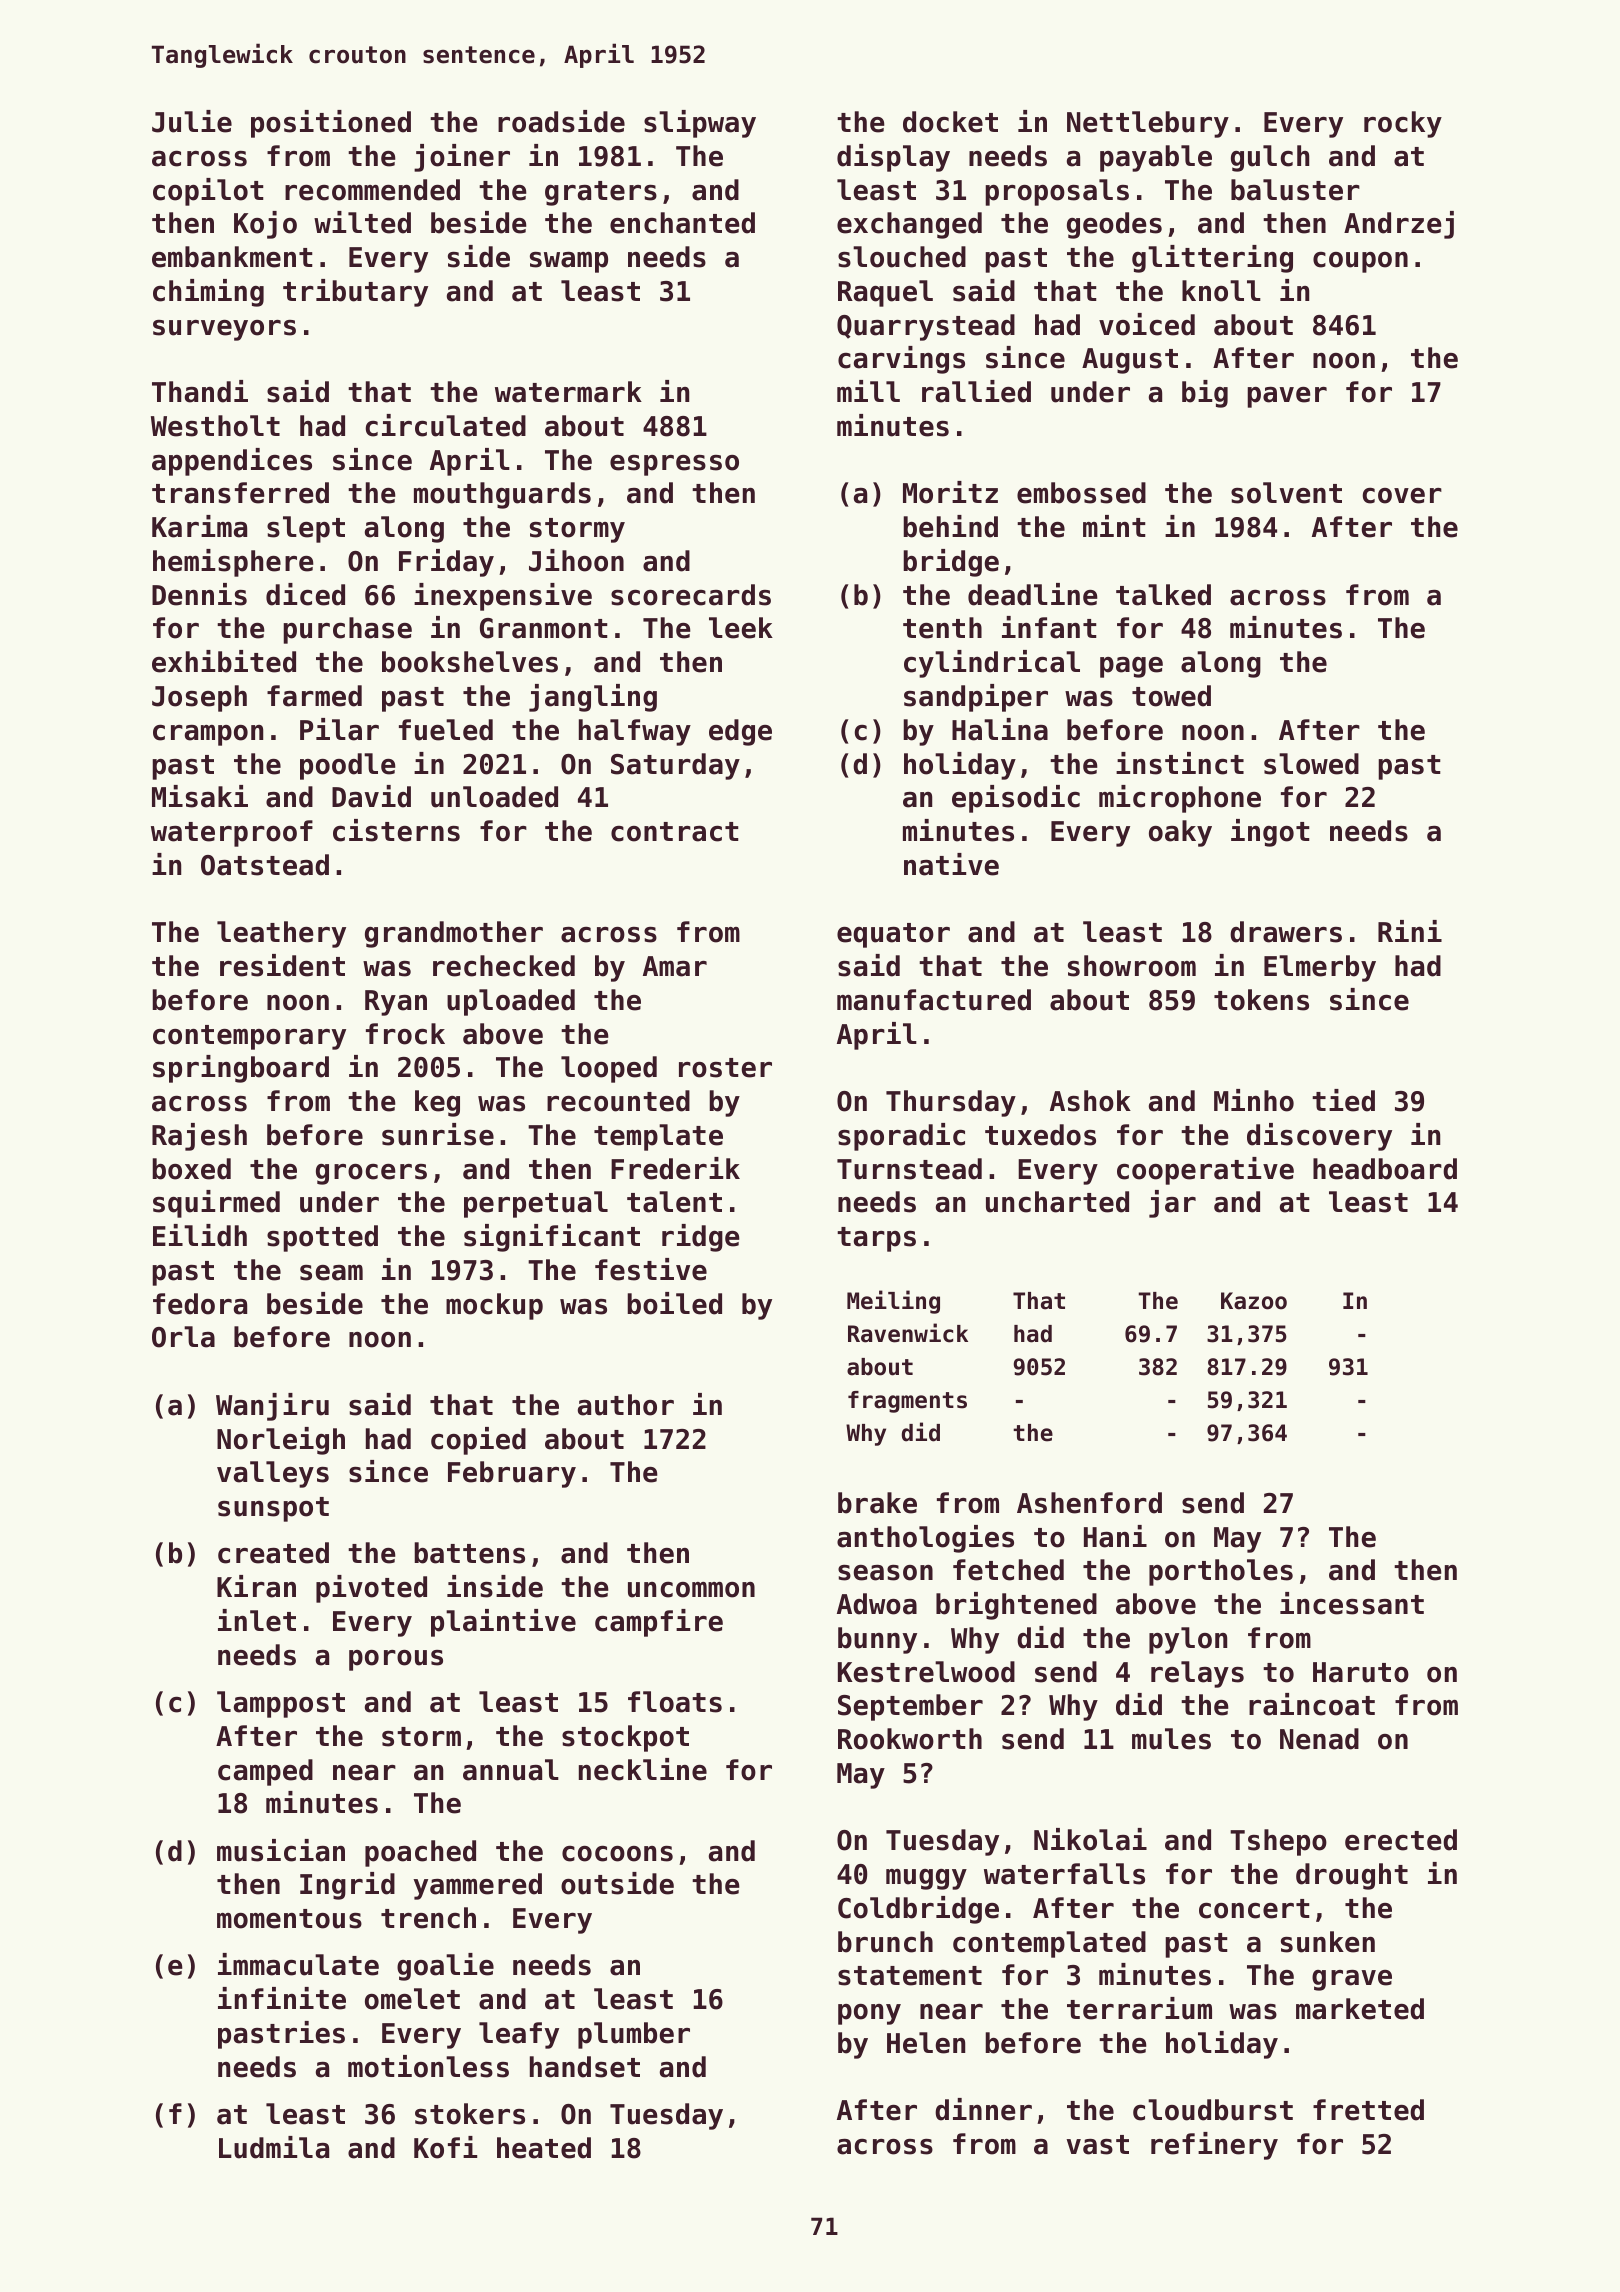 The width and height of the image is (1620, 2292). I want to click on Orla, so click(183, 1337).
